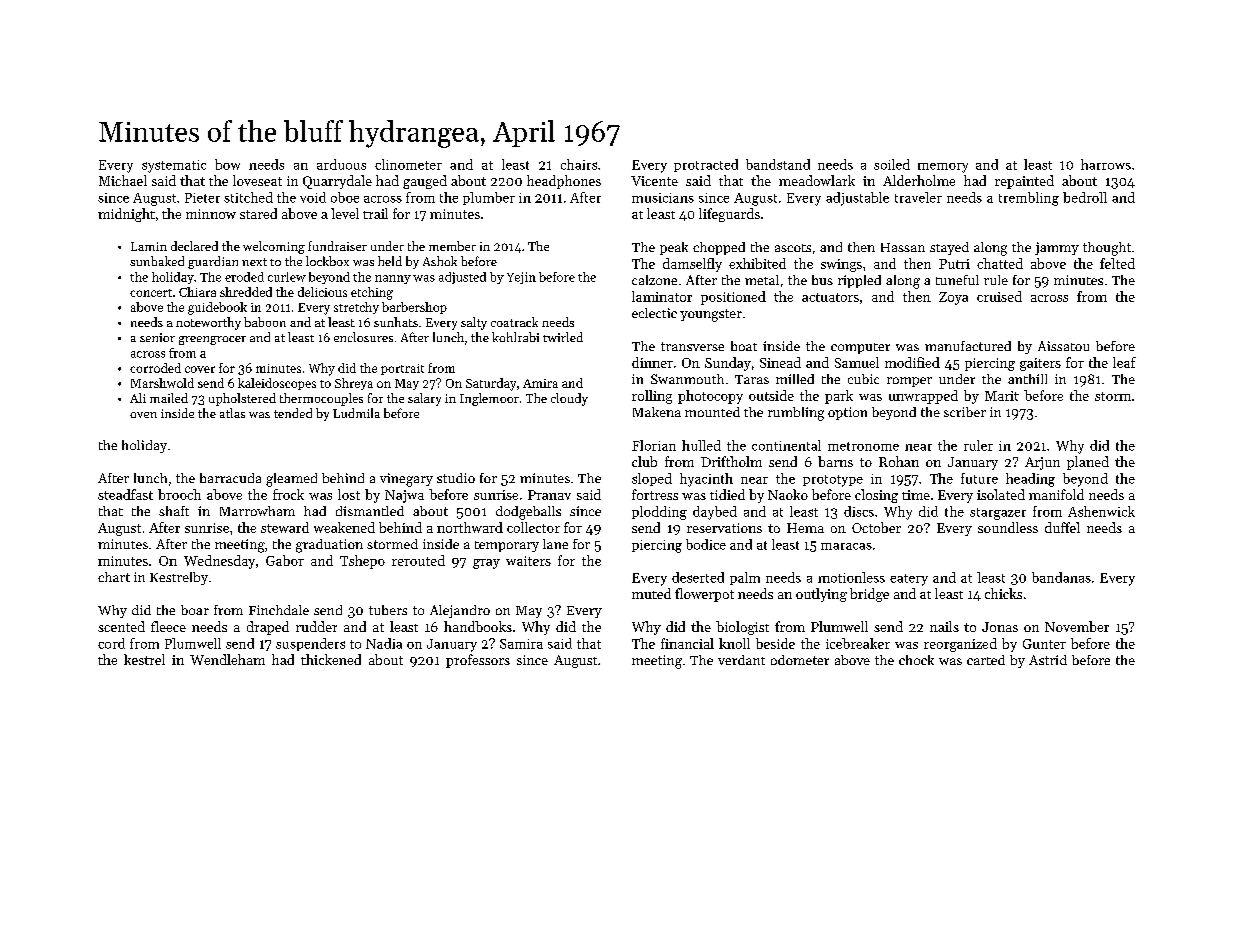  What do you see at coordinates (462, 278) in the screenshot?
I see `adjusted` at bounding box center [462, 278].
